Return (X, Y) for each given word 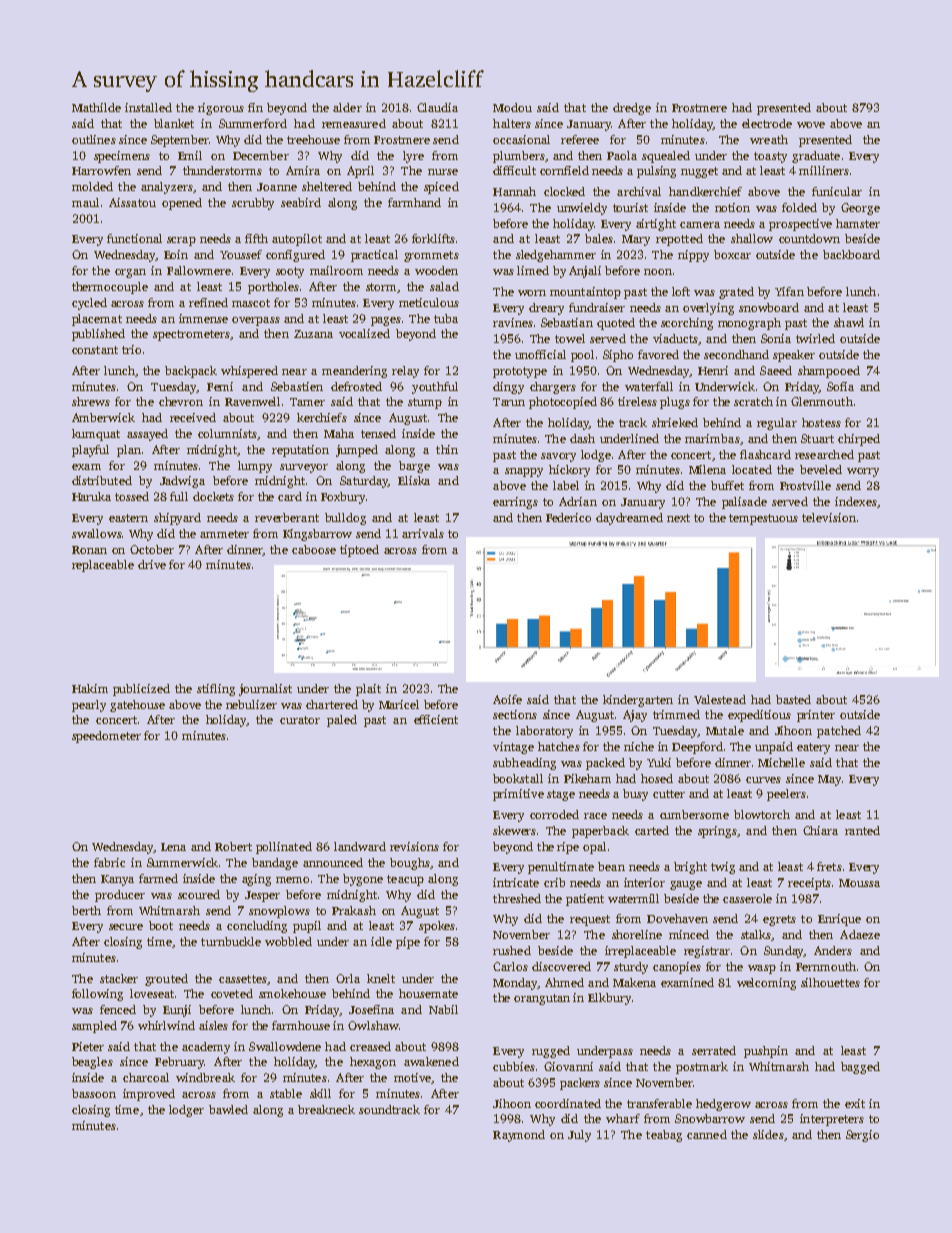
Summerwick (182, 862)
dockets (213, 496)
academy (206, 1048)
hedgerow (723, 1105)
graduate (816, 157)
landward (360, 846)
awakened (431, 1061)
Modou (512, 107)
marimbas (712, 438)
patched (839, 732)
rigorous (221, 109)
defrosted (356, 386)
